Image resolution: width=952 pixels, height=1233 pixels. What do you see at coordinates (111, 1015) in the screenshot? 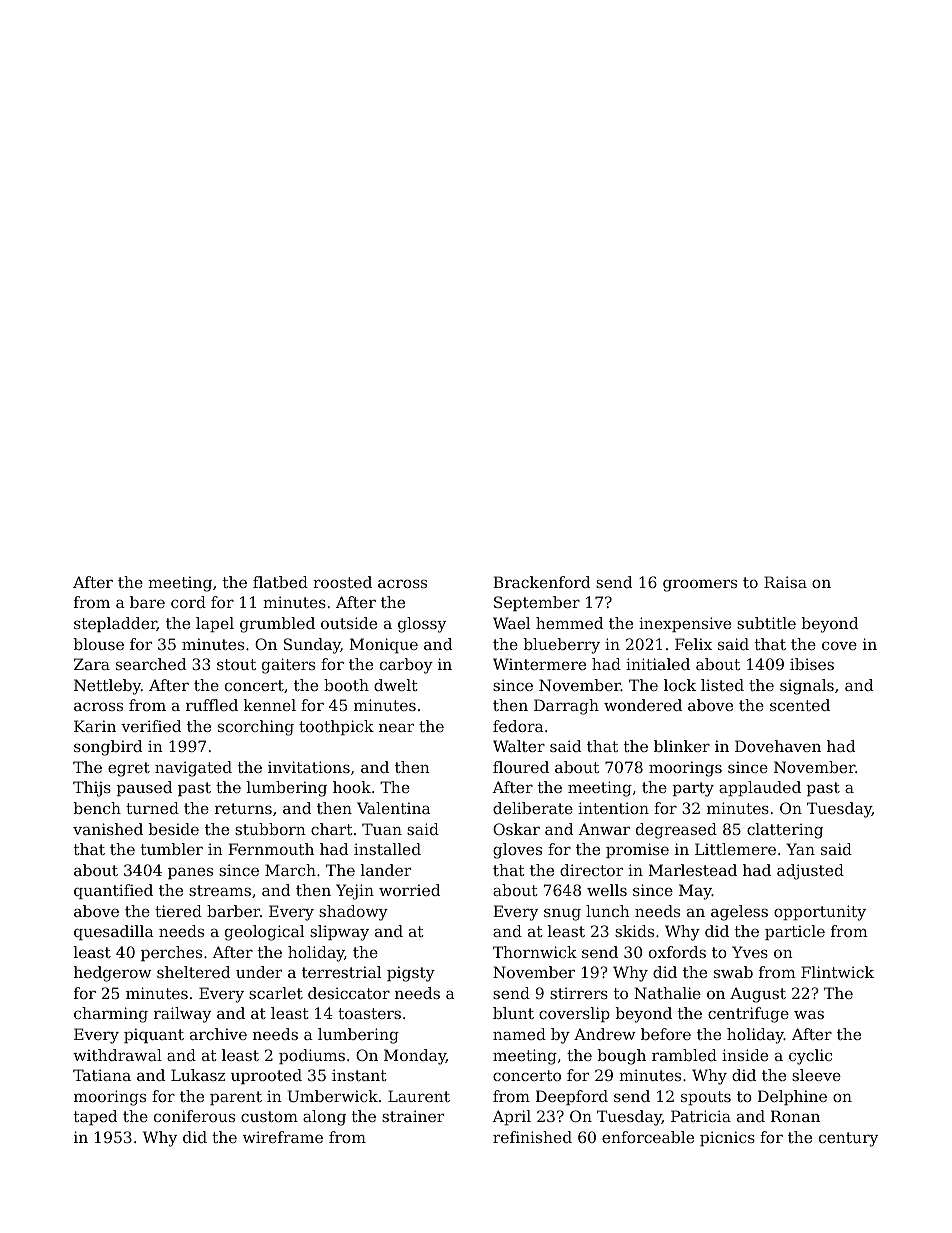
I see `charming` at bounding box center [111, 1015].
